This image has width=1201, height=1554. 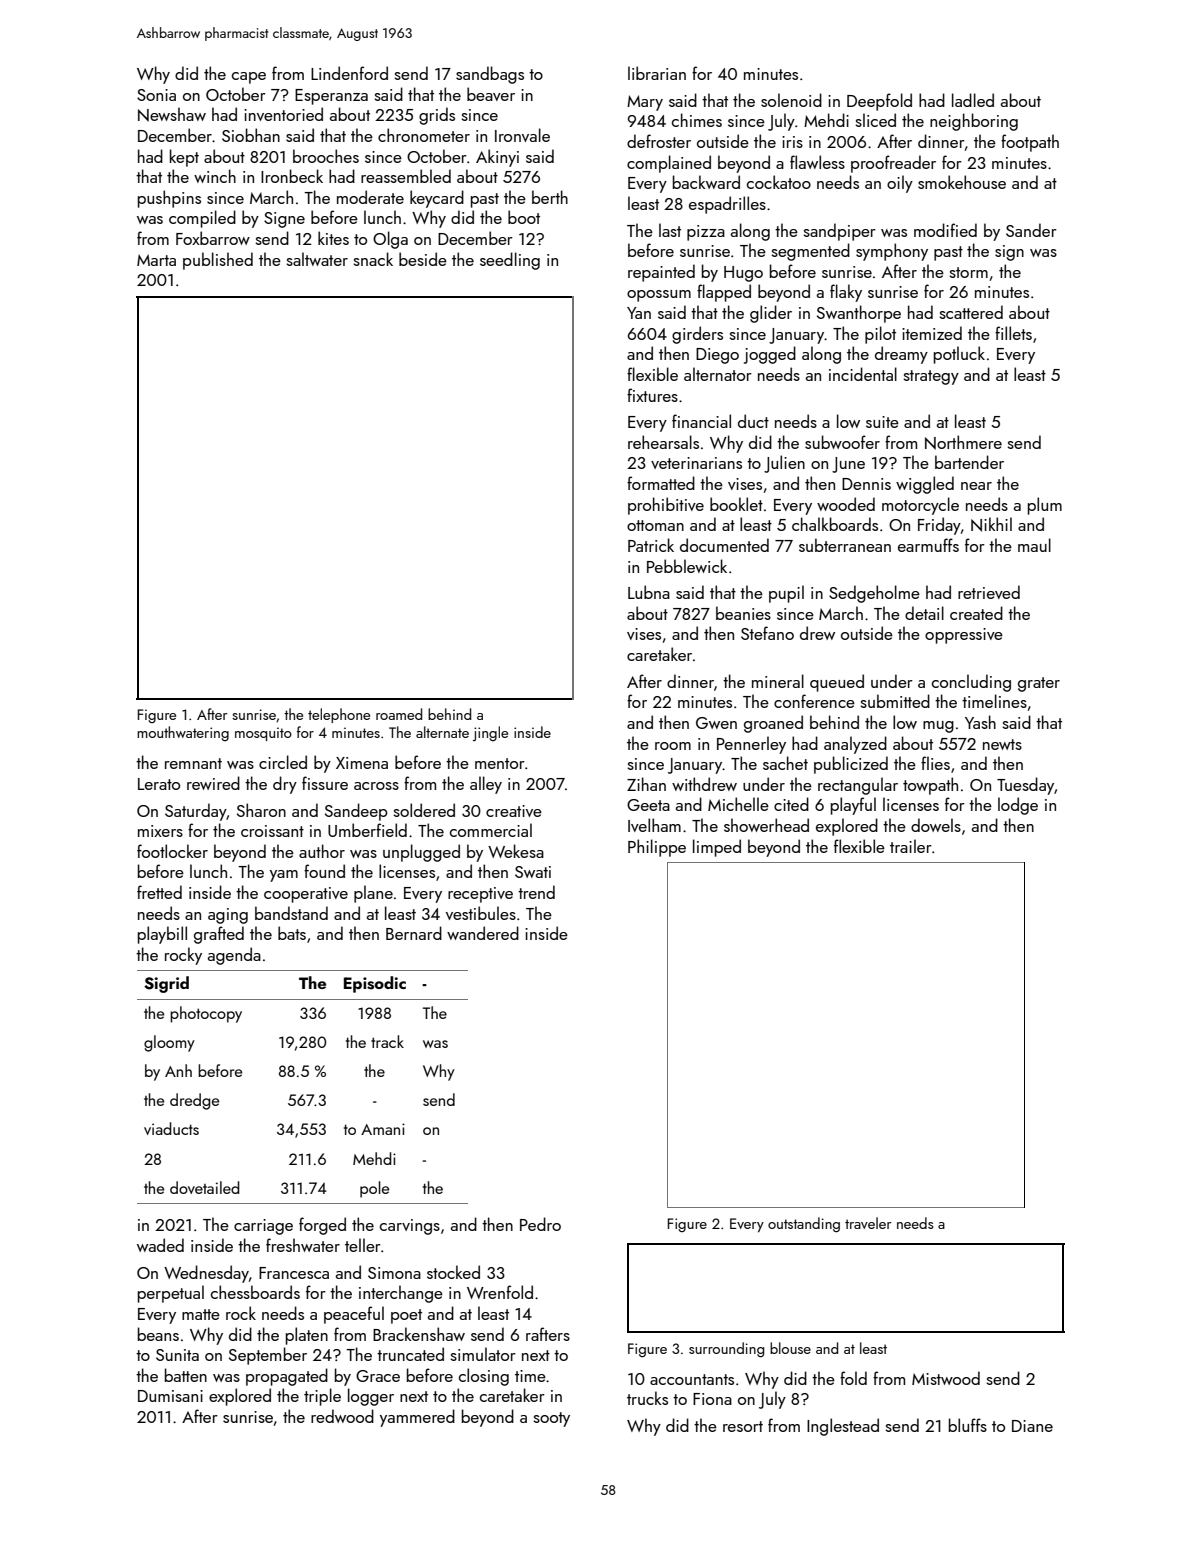 I want to click on Philippe, so click(x=657, y=848).
